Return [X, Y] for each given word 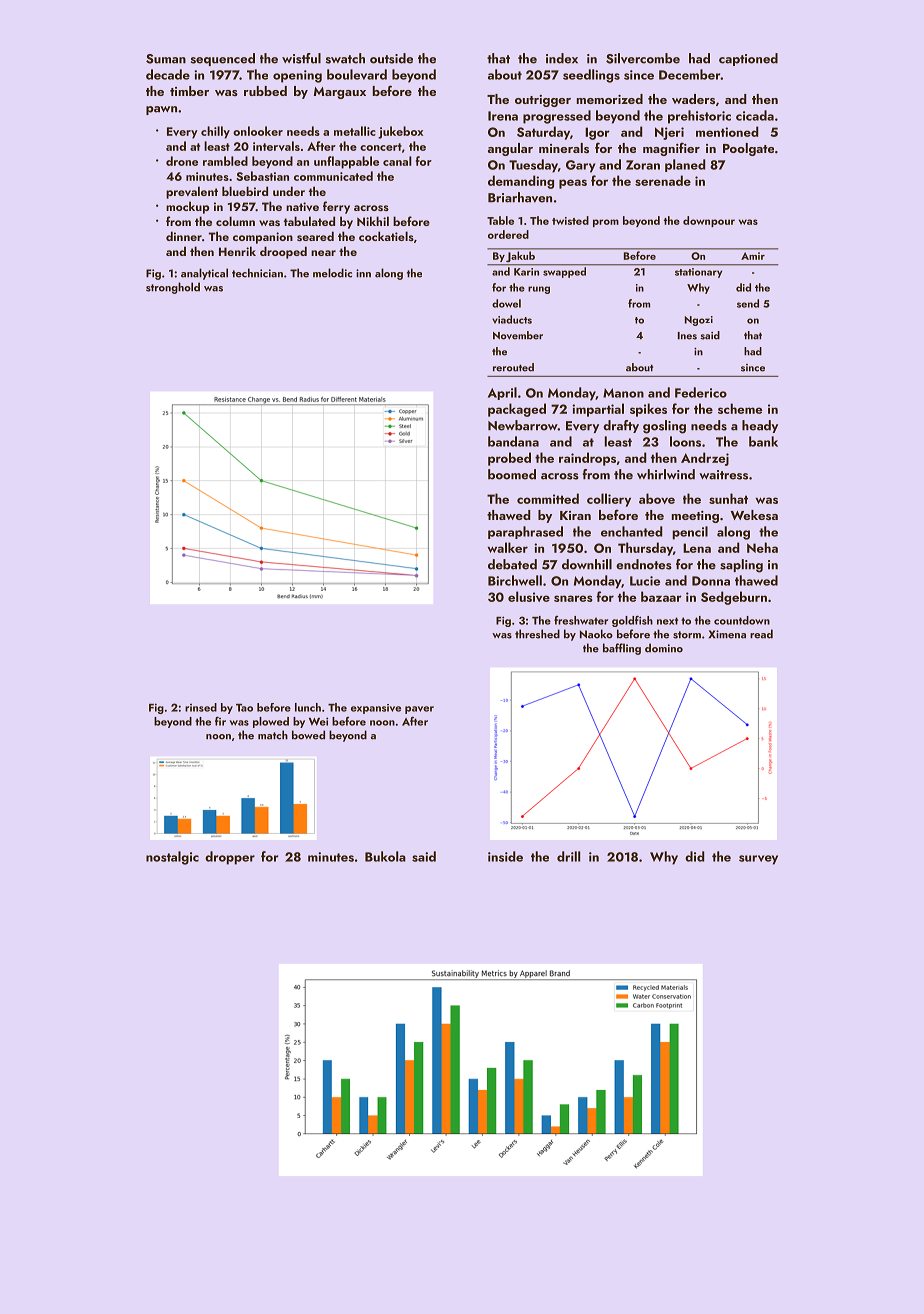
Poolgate [748, 149]
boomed [512, 474]
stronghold [173, 288]
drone [182, 161]
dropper [230, 858]
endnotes [644, 564]
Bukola [385, 856]
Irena [503, 116]
